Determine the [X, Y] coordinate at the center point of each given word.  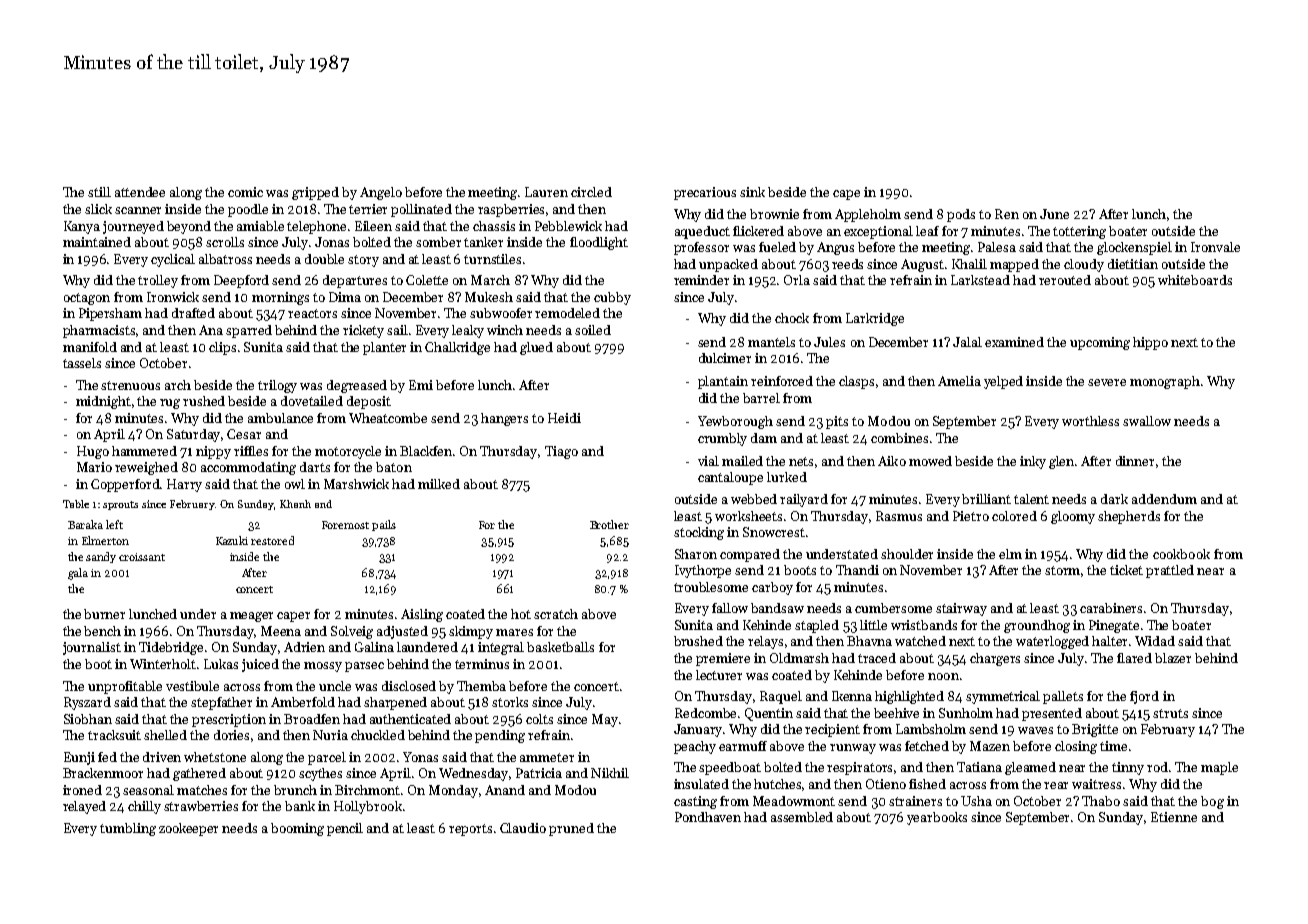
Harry [184, 485]
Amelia [959, 381]
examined [1014, 342]
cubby [612, 298]
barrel [761, 398]
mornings [280, 298]
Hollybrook [368, 807]
